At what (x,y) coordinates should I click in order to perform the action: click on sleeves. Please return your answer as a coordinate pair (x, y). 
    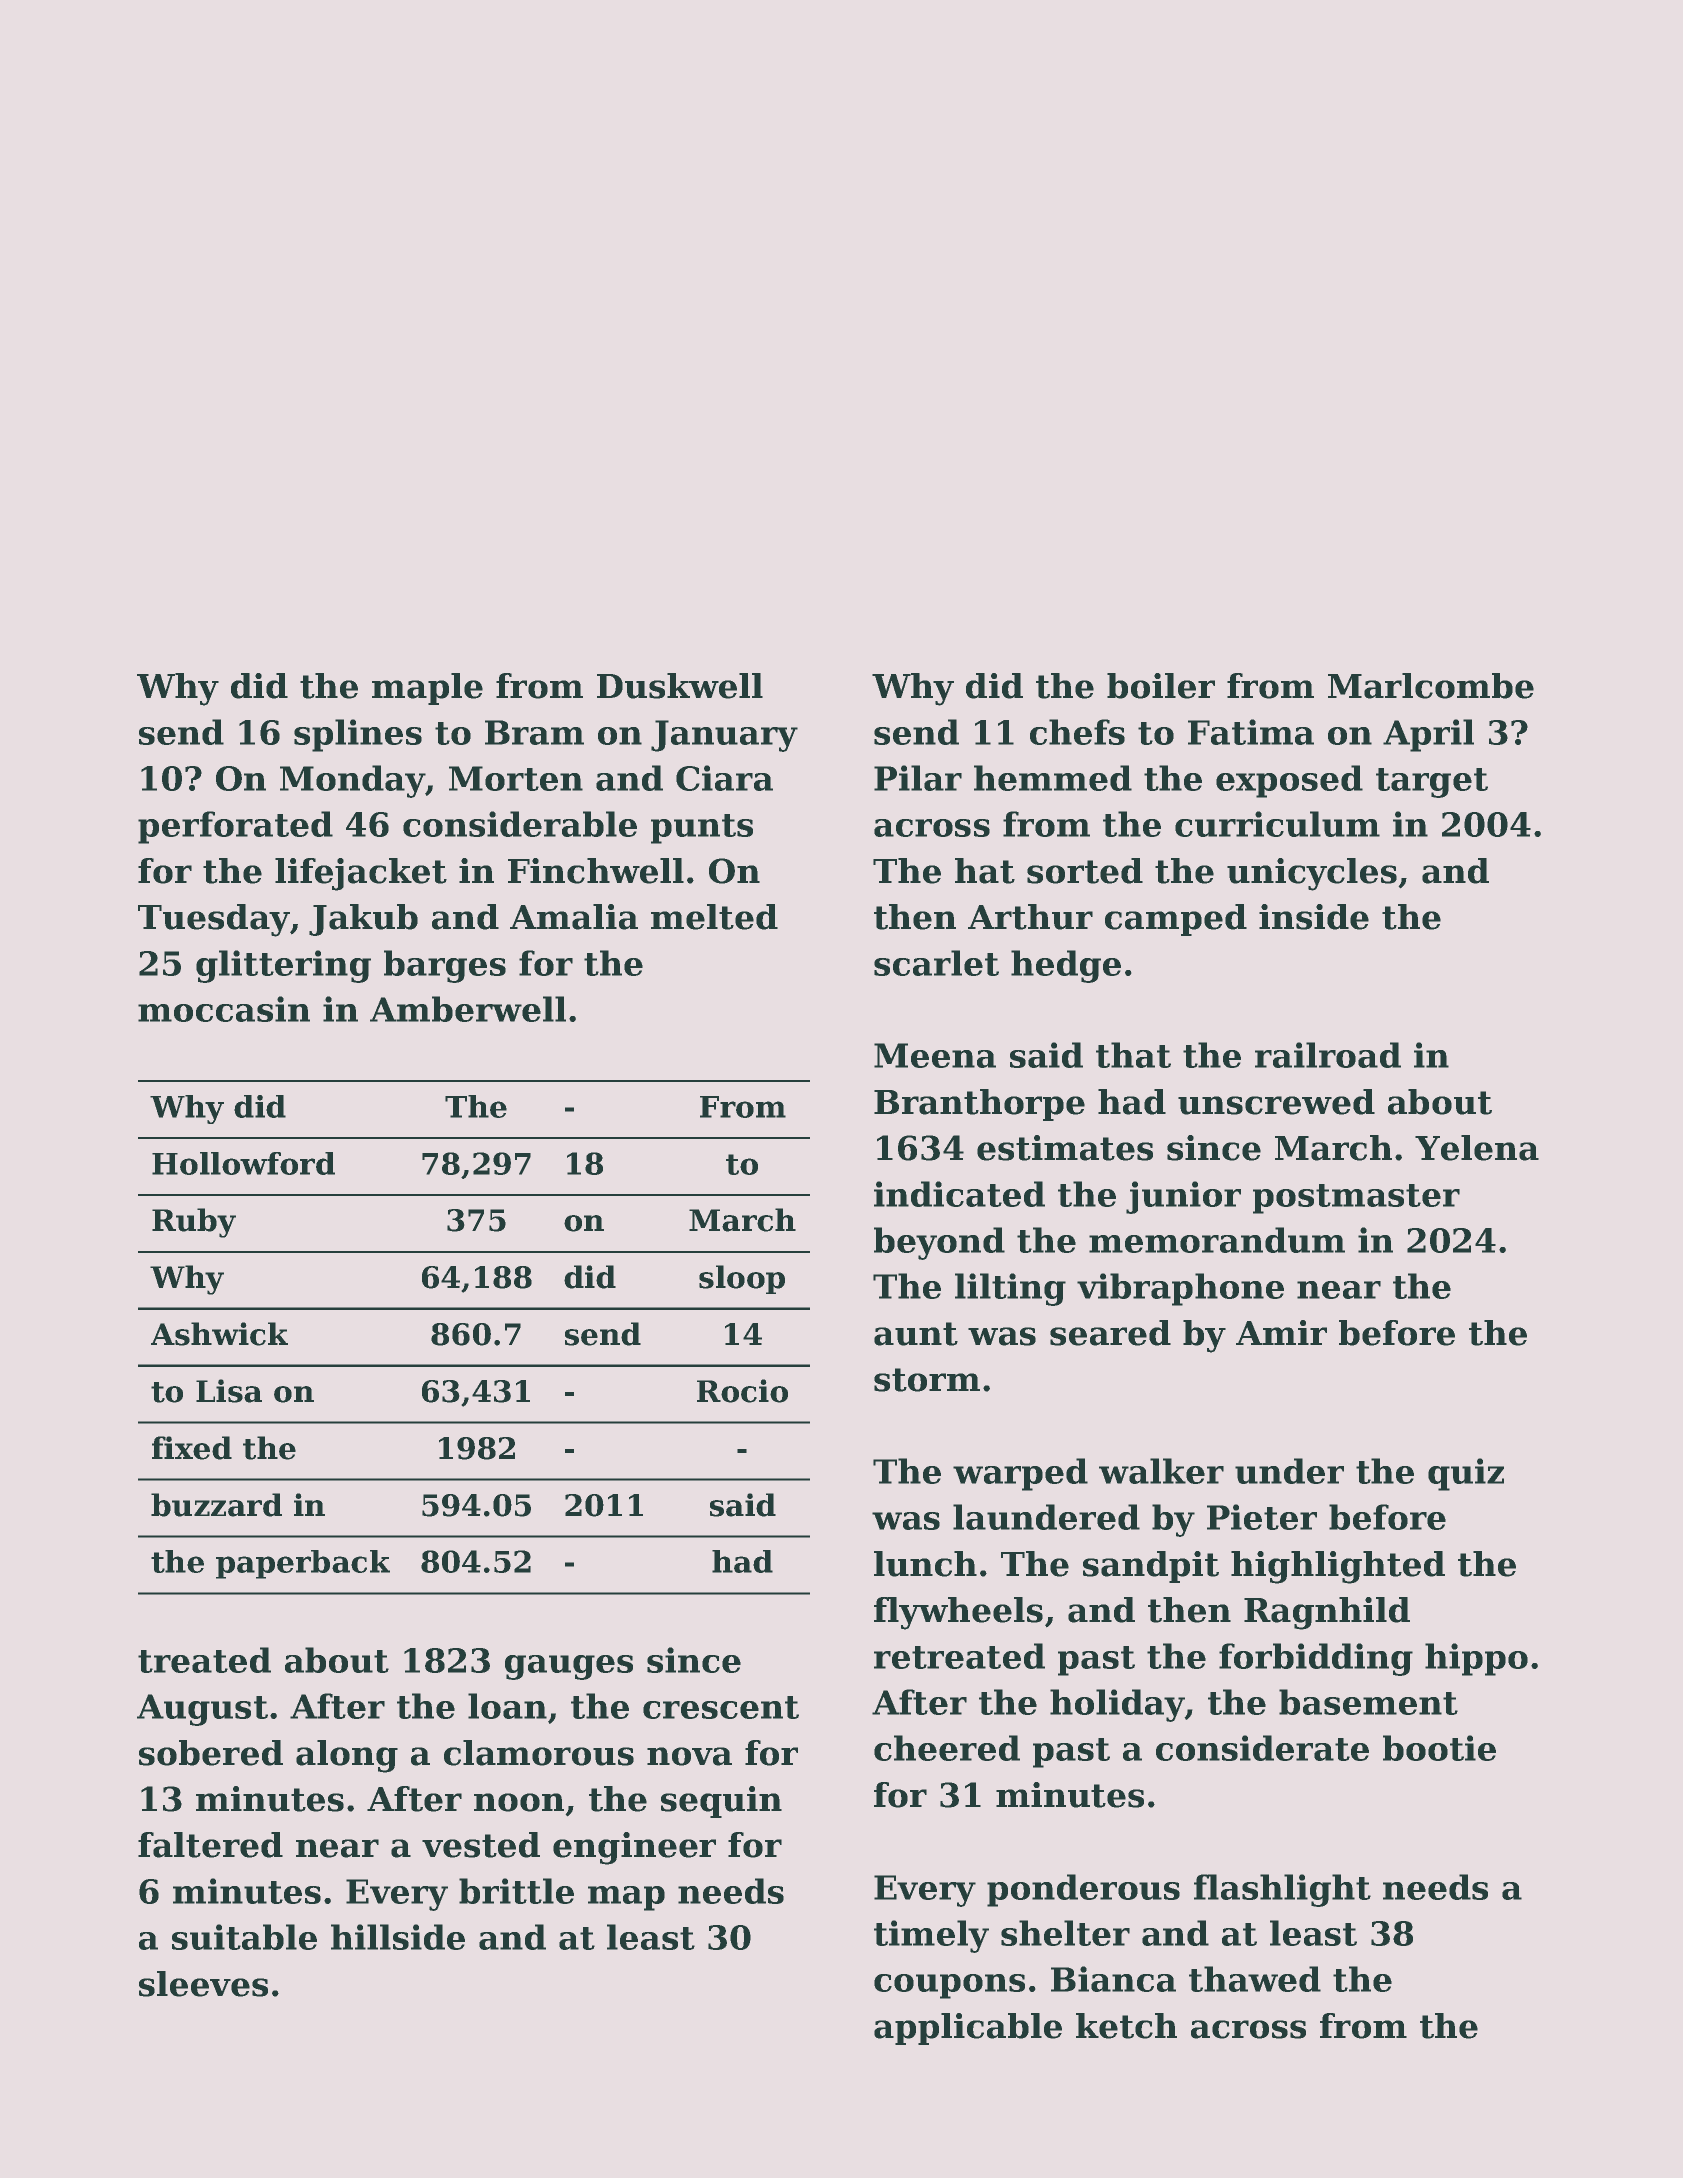
    Looking at the image, I should click on (203, 1984).
